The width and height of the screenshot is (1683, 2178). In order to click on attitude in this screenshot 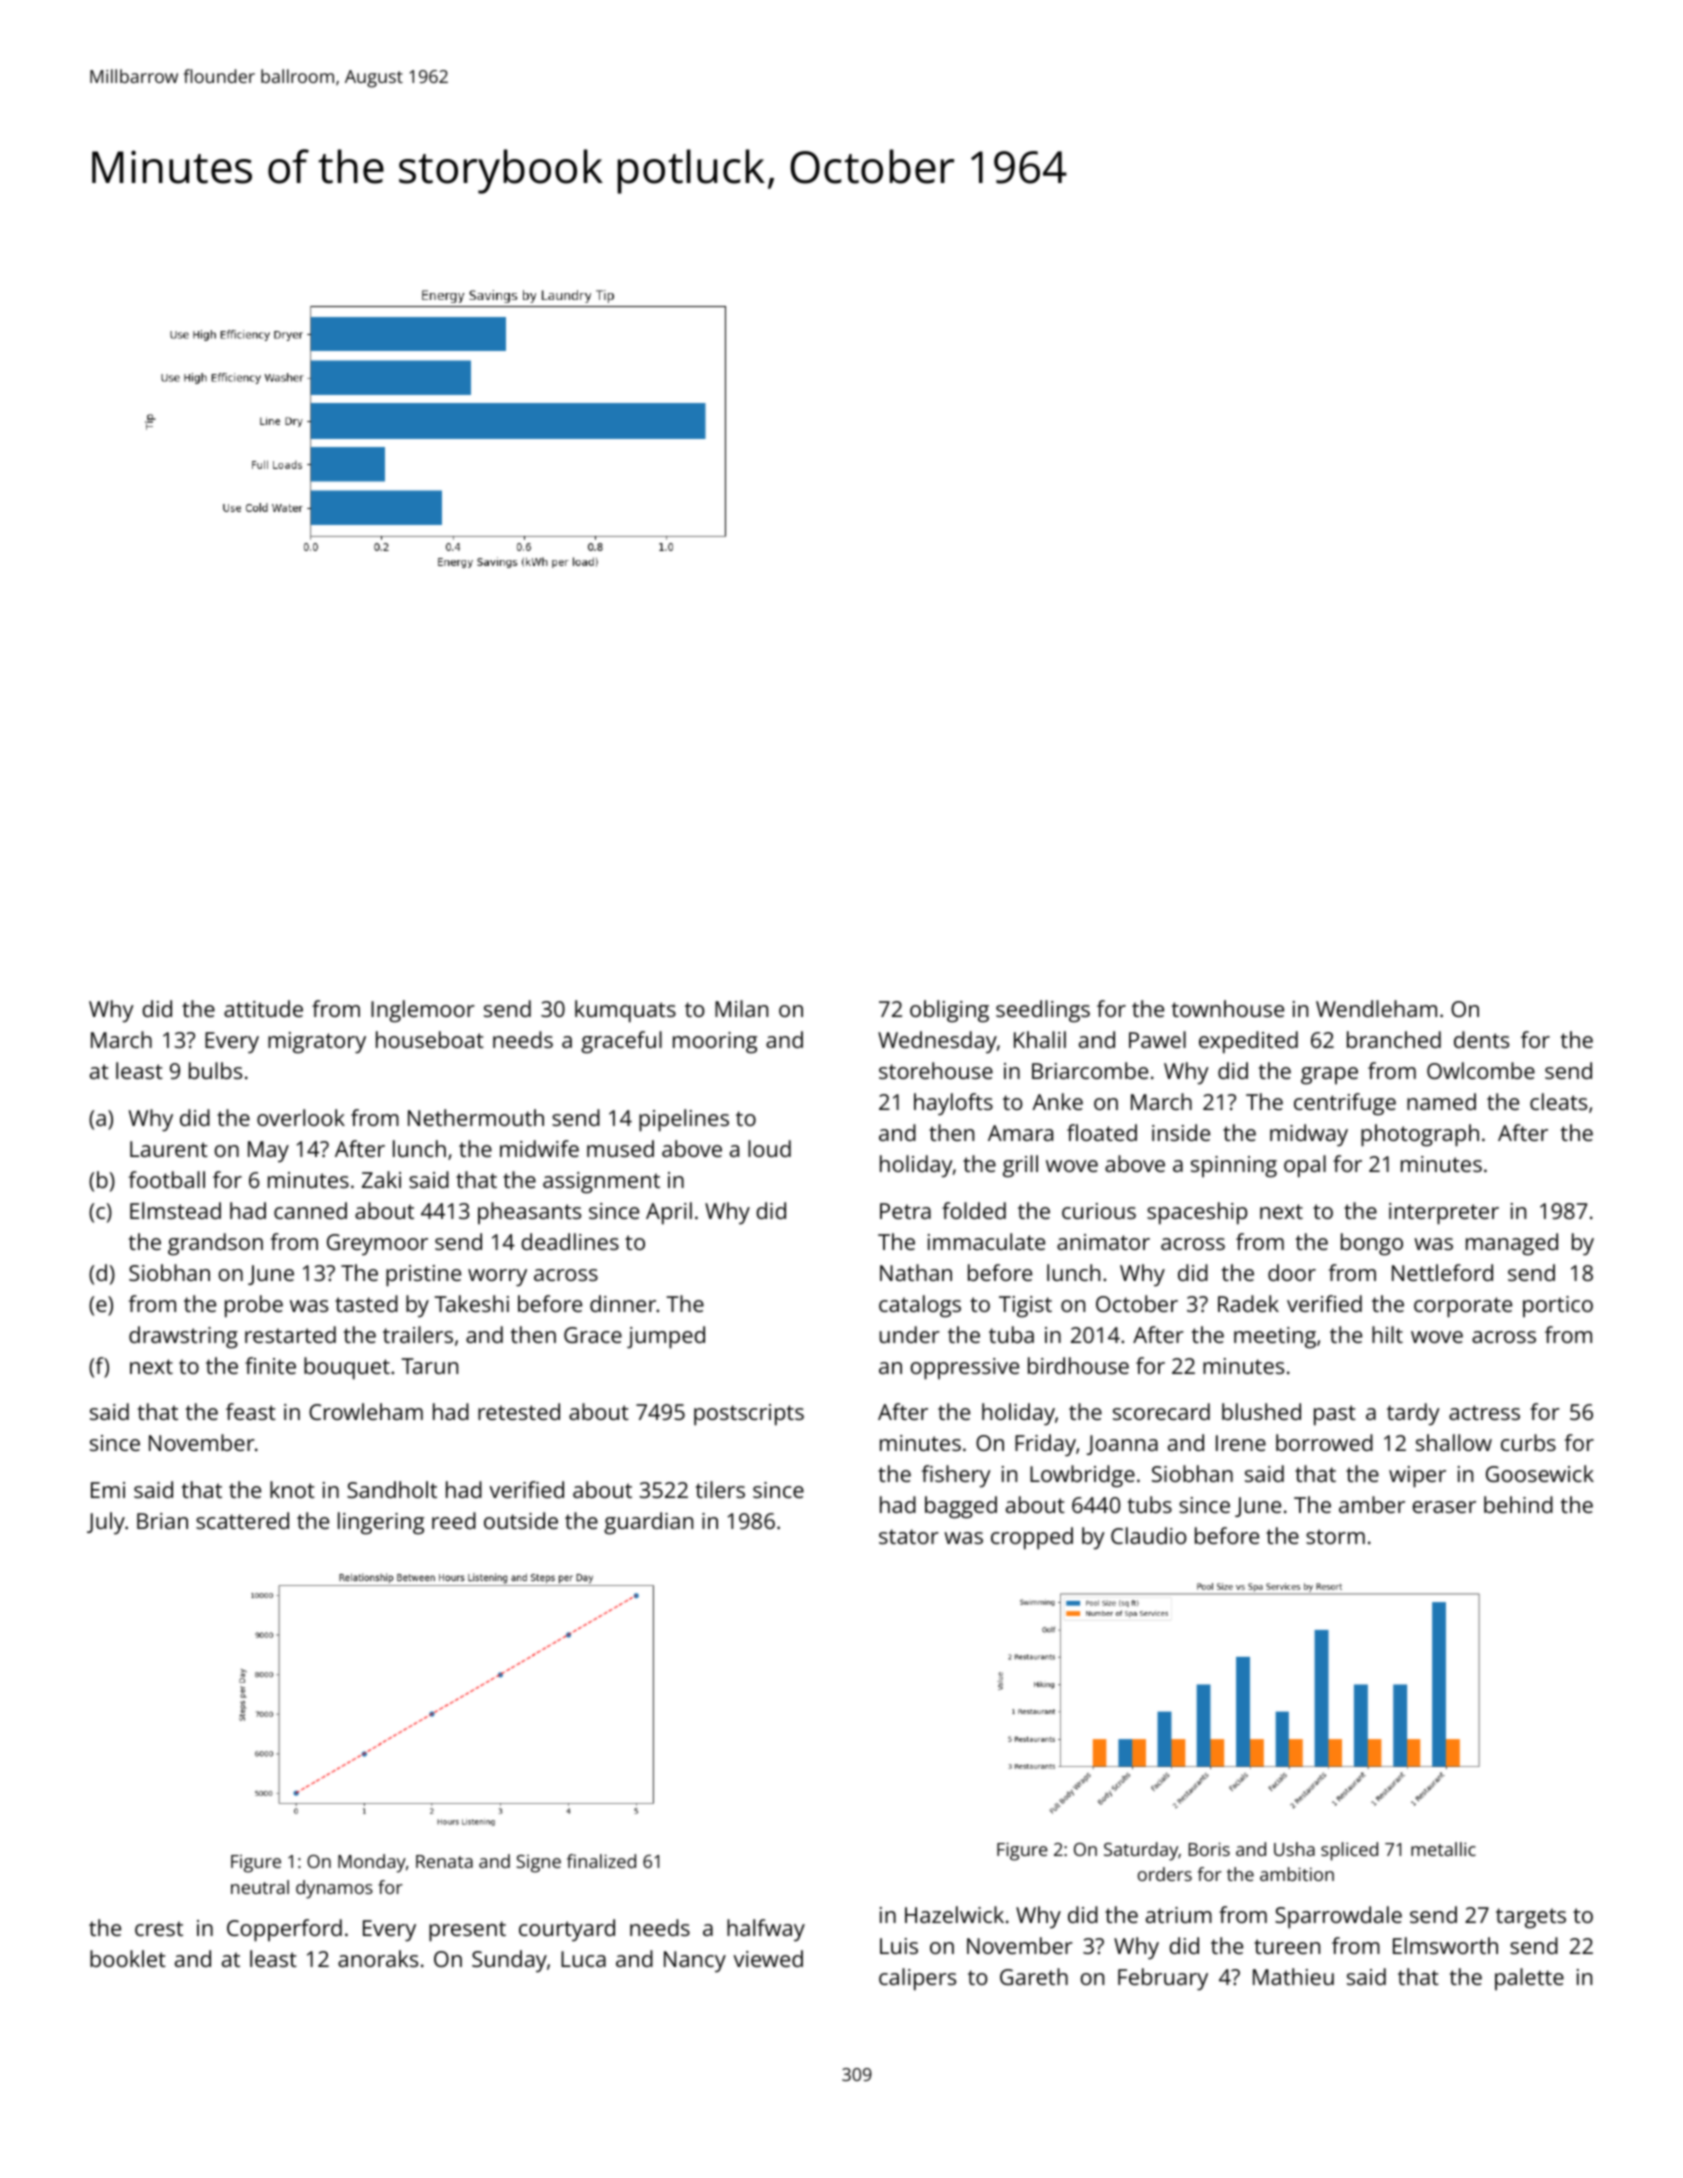, I will do `click(263, 1008)`.
